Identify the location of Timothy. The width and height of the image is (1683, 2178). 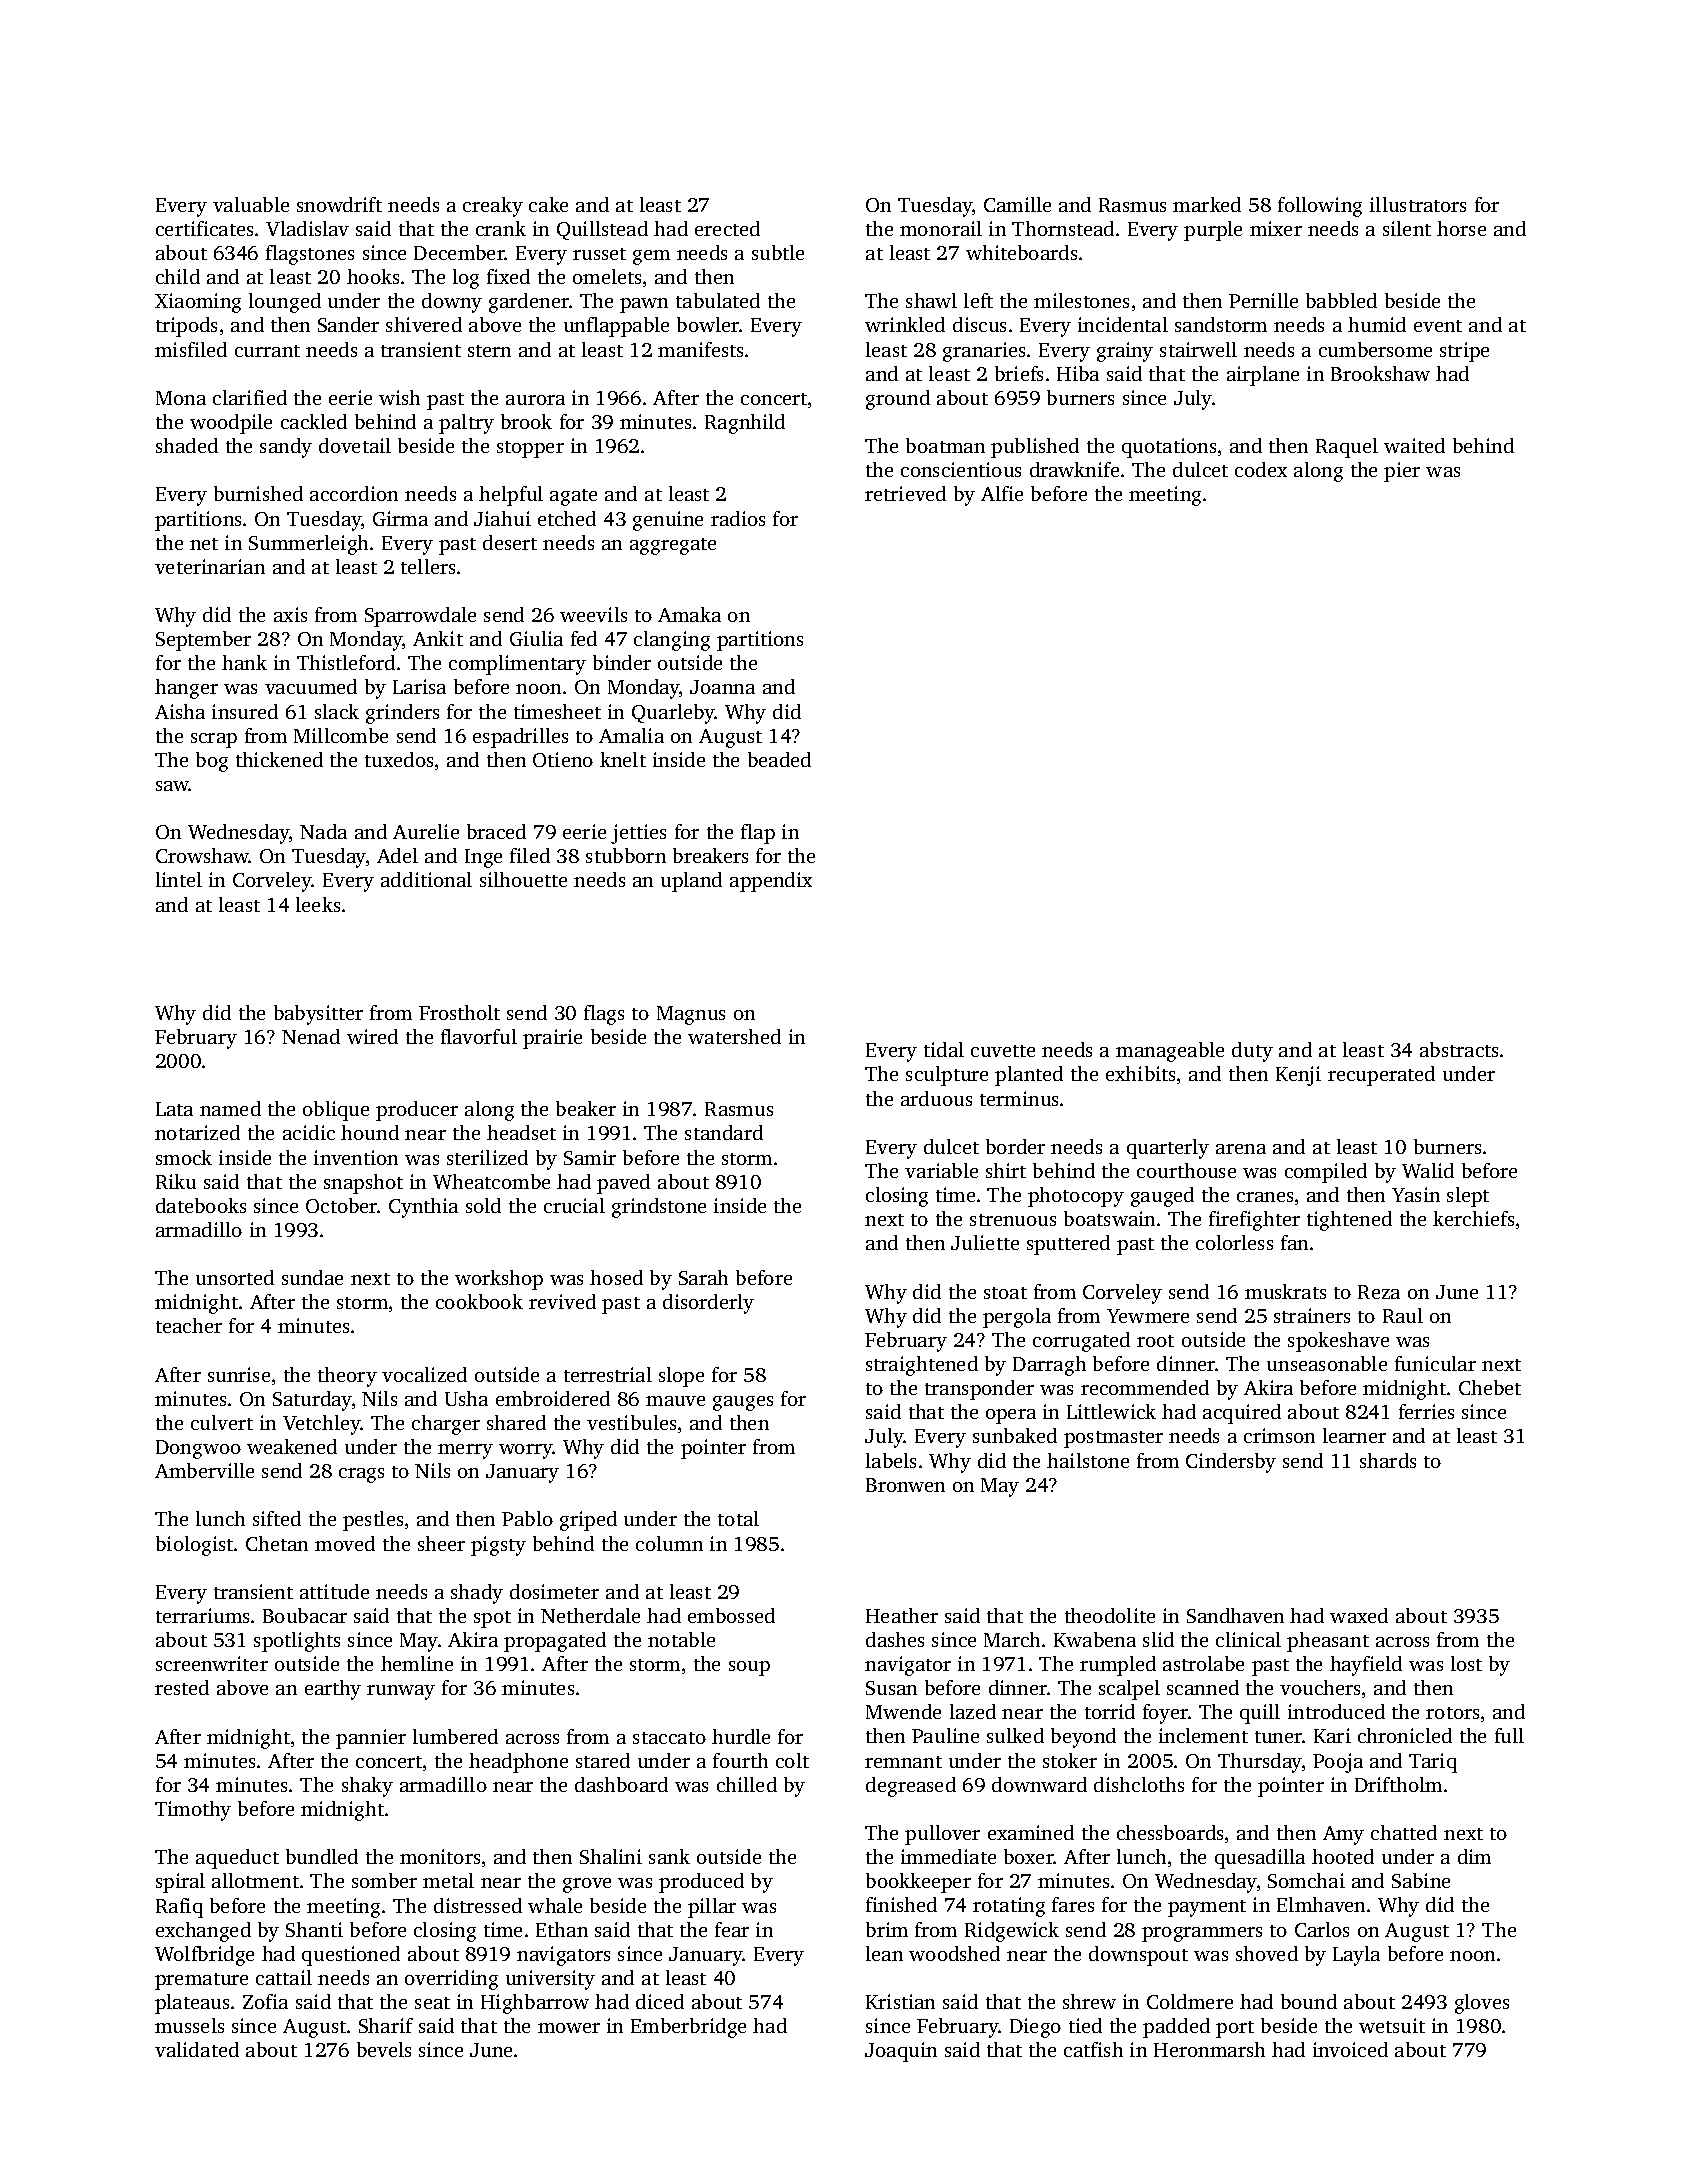
(193, 1811).
